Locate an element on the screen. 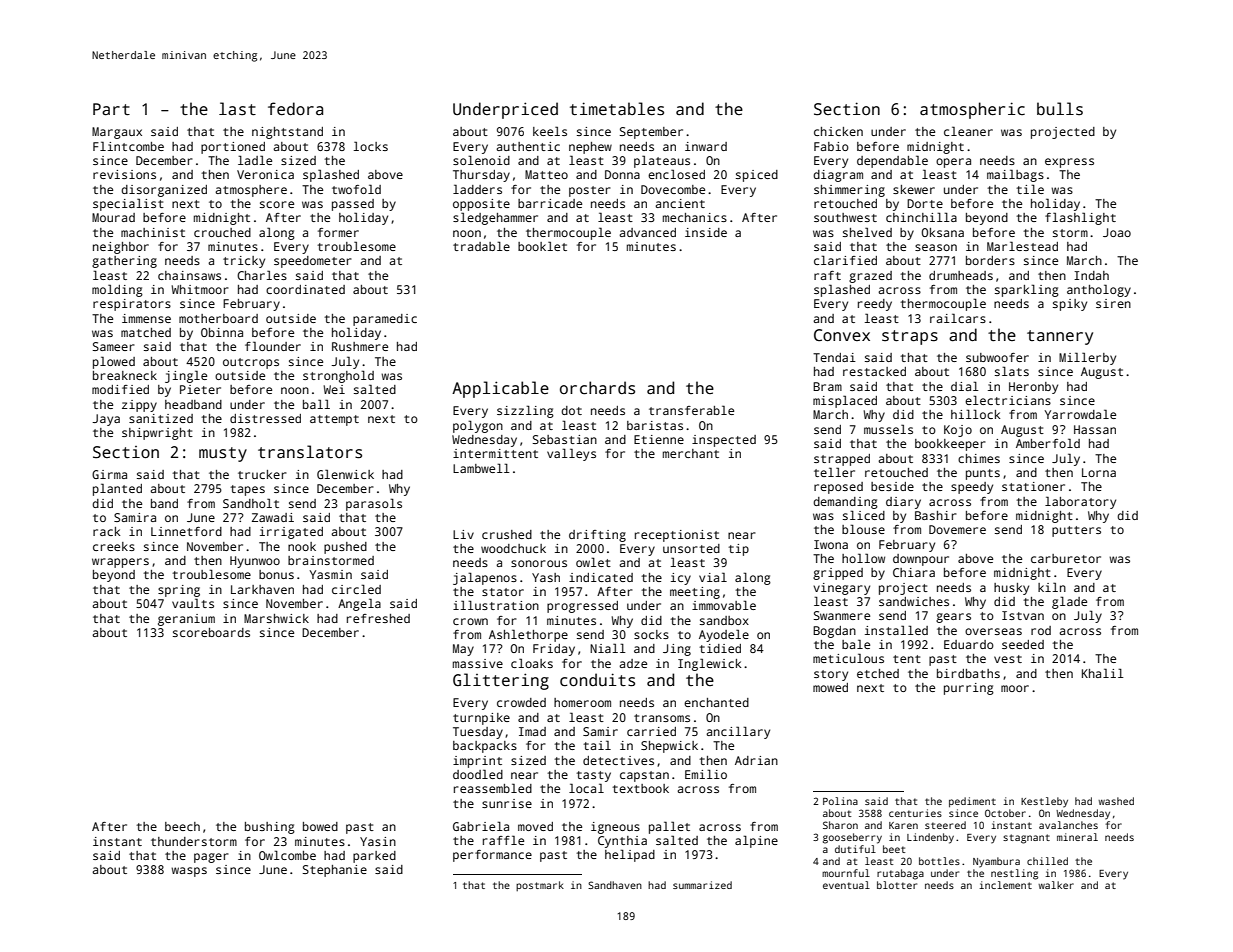  inward is located at coordinates (706, 146).
